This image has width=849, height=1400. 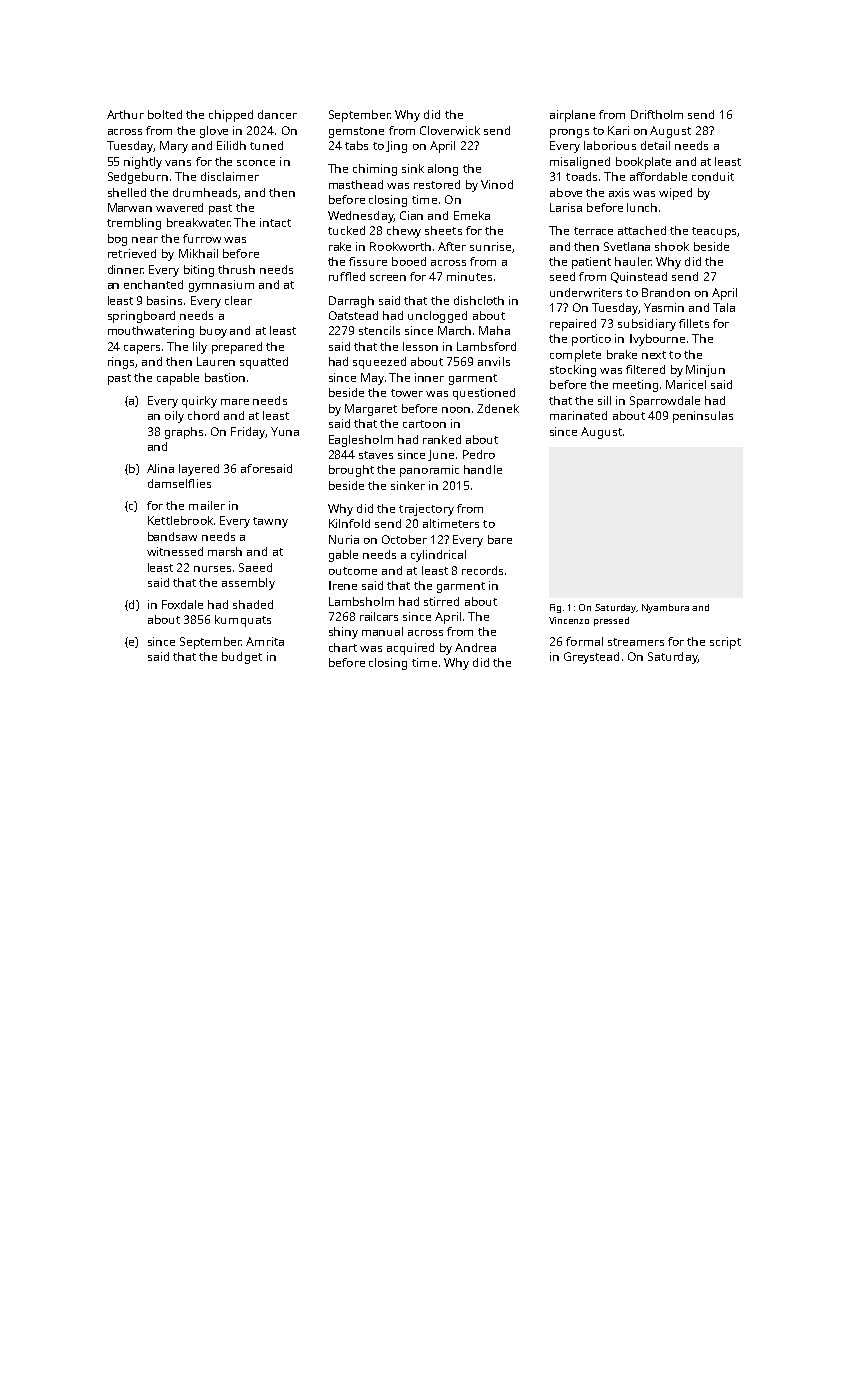 What do you see at coordinates (343, 556) in the image?
I see `gable` at bounding box center [343, 556].
